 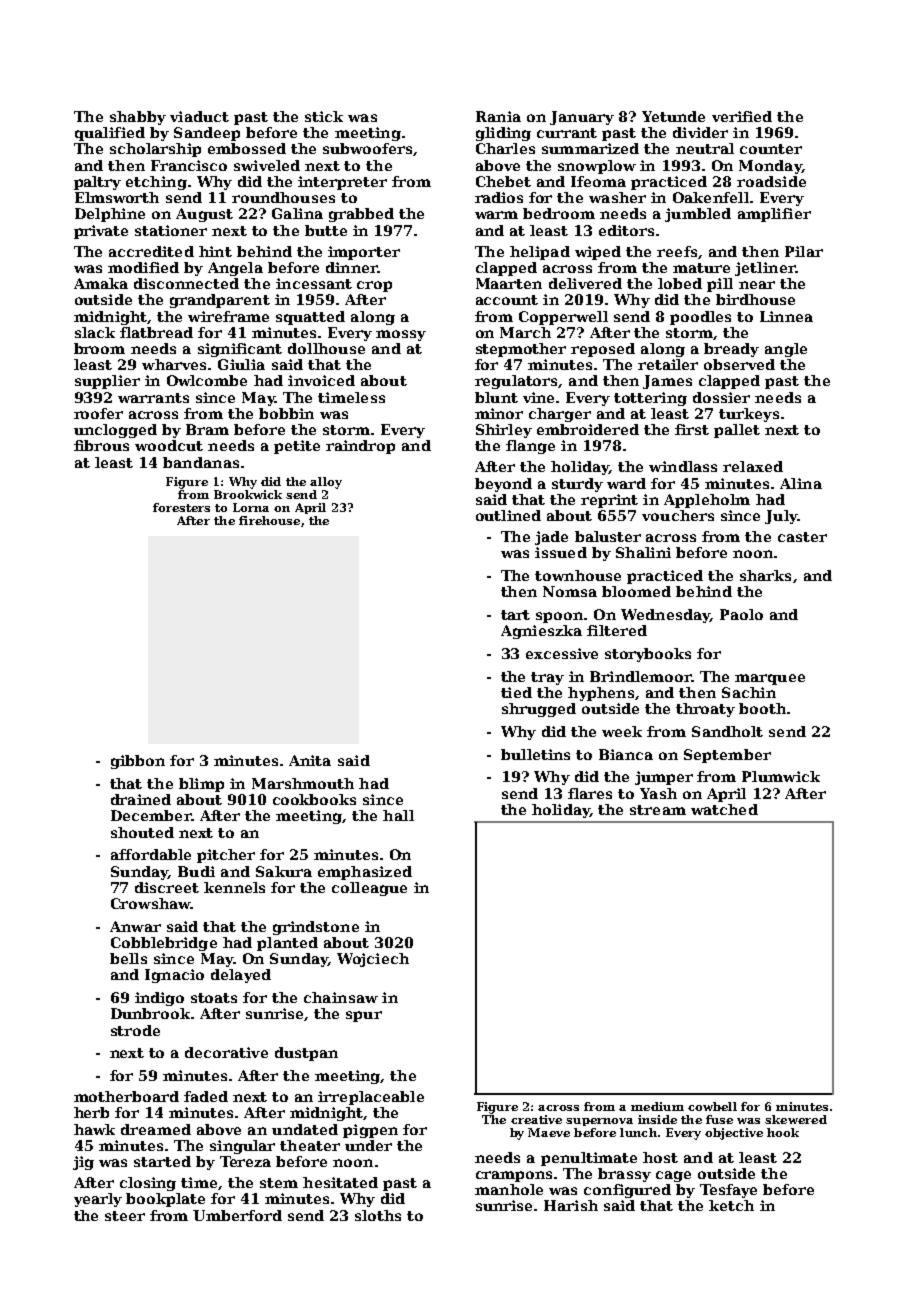 I want to click on Plumwick, so click(x=781, y=776).
